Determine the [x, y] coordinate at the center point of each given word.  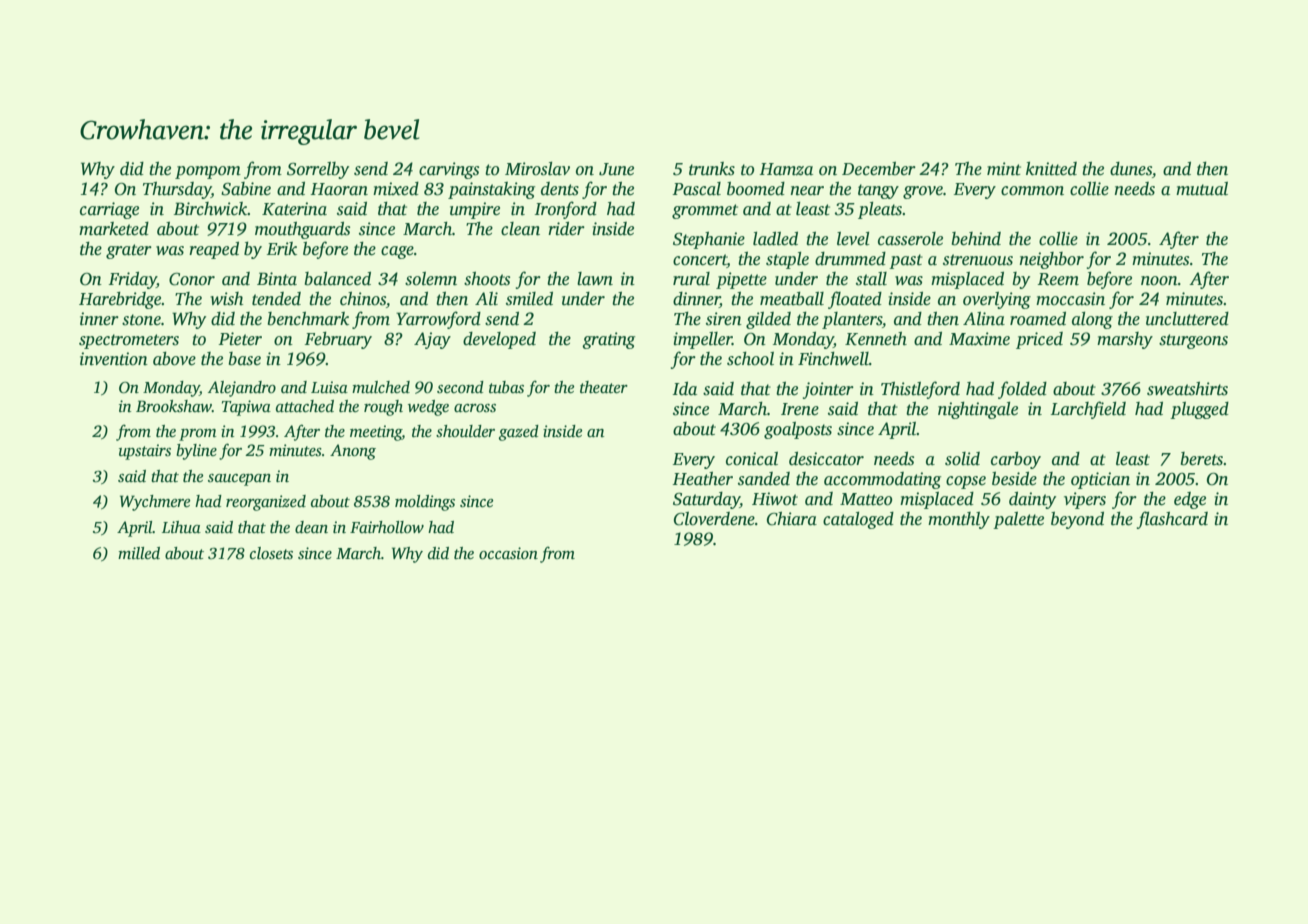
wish [226, 299]
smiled [529, 299]
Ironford [565, 210]
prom [197, 435]
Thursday [177, 190]
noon [1159, 281]
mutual [1202, 189]
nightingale [978, 410]
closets [271, 553]
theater [604, 387]
